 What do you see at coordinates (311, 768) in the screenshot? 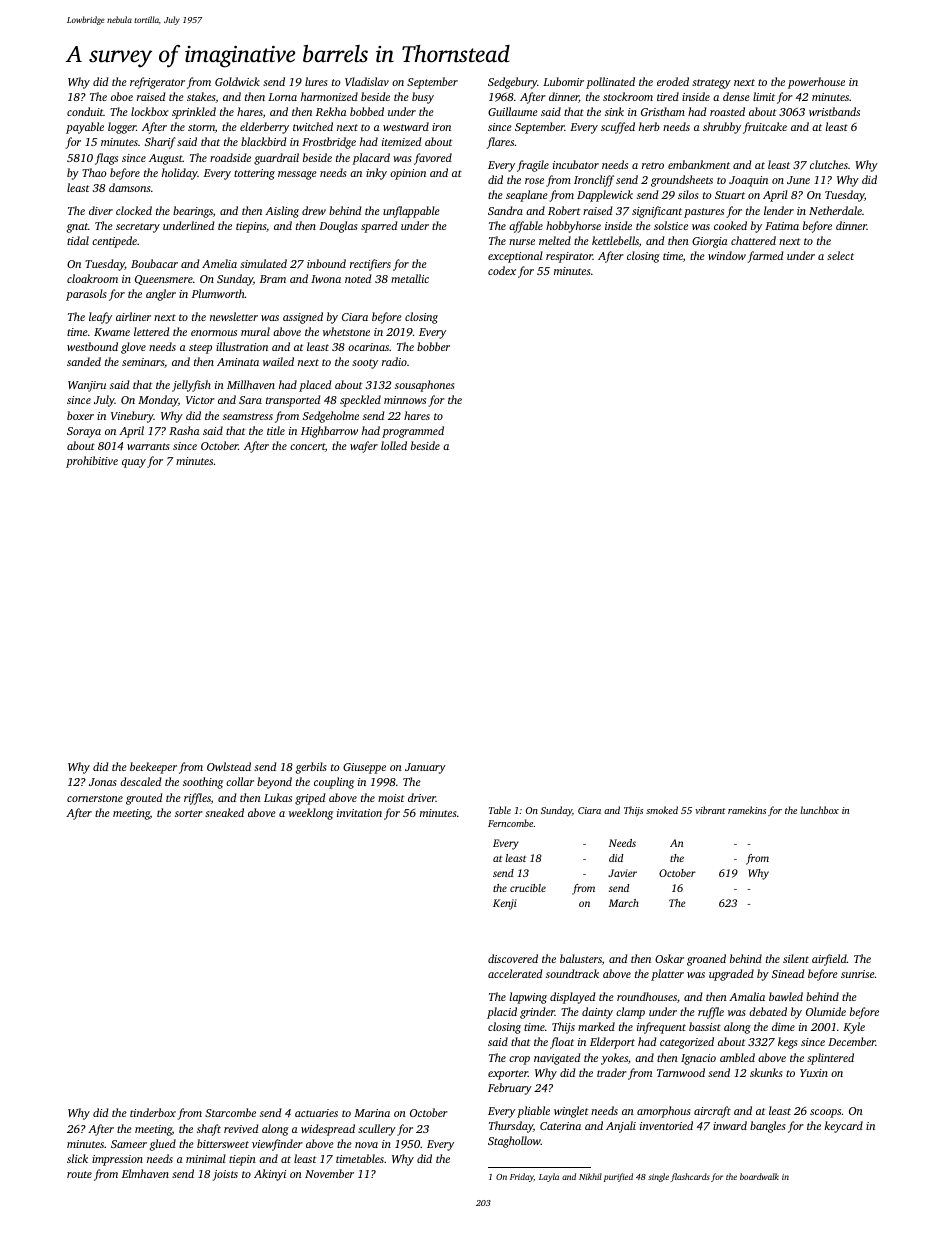
I see `gerbils` at bounding box center [311, 768].
